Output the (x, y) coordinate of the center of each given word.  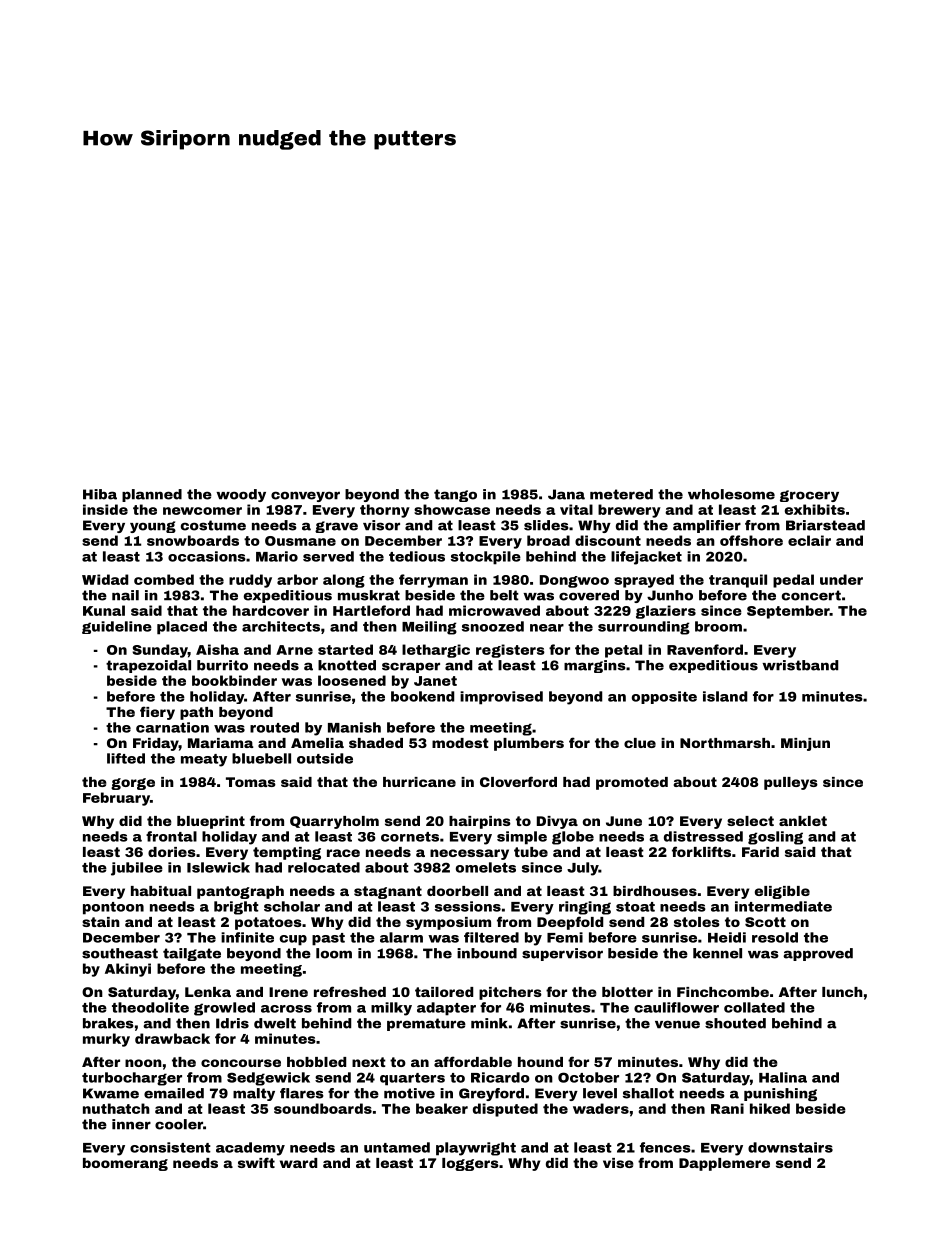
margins (595, 666)
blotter (627, 992)
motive (409, 1093)
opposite (664, 697)
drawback (172, 1038)
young (153, 527)
